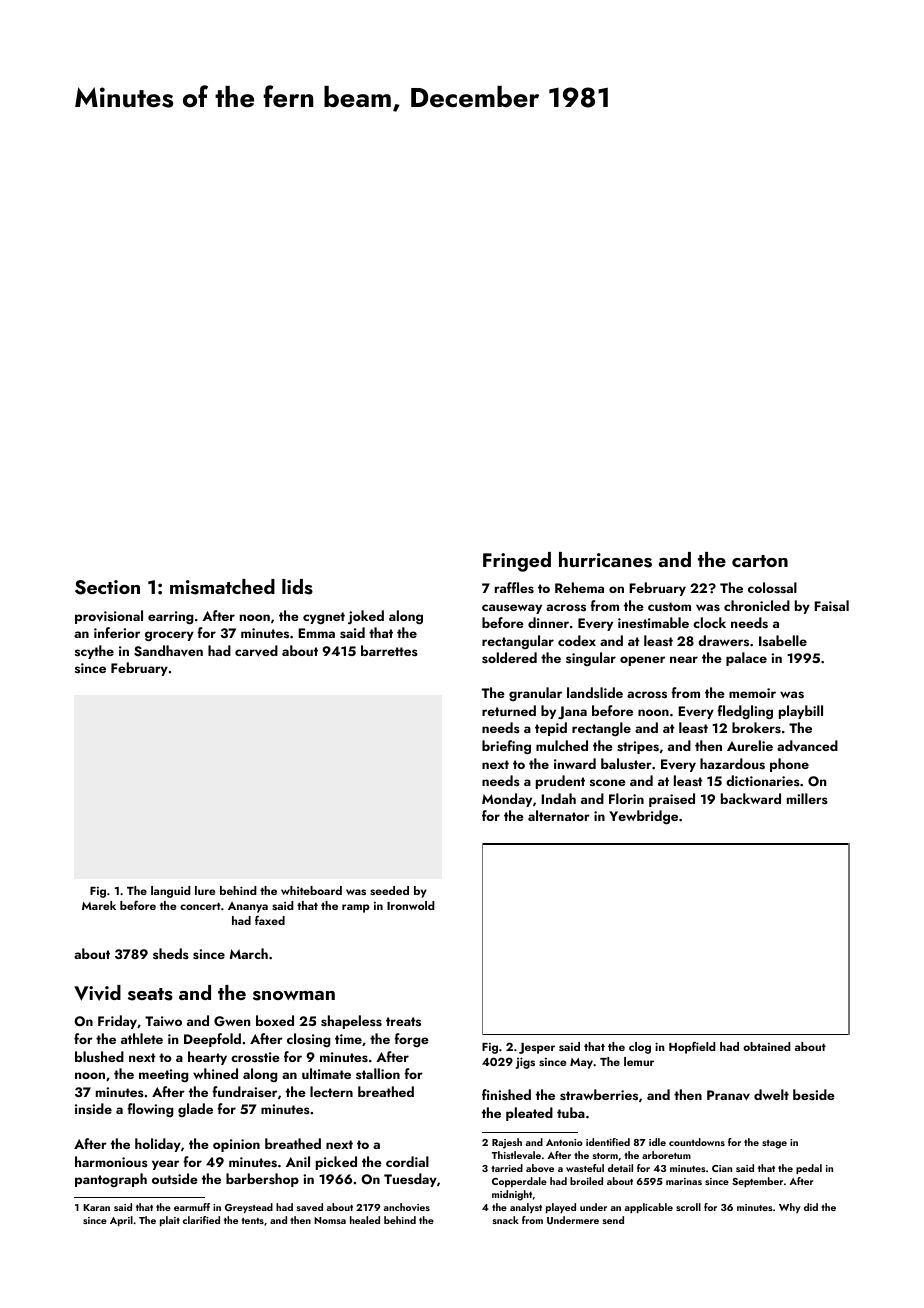 This image has width=924, height=1308. Describe the element at coordinates (811, 1207) in the image. I see `did` at that location.
